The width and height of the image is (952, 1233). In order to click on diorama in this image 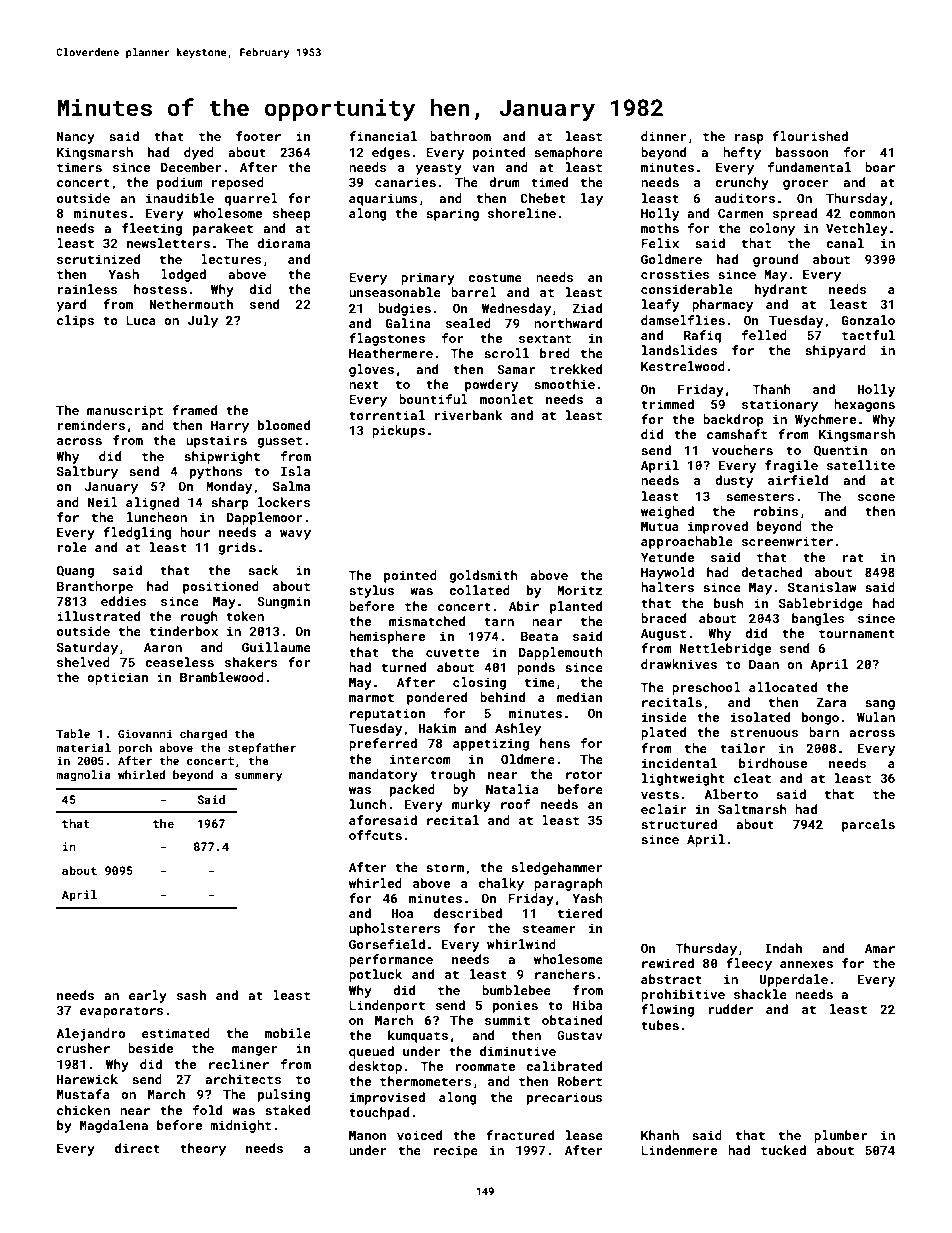, I will do `click(283, 243)`.
